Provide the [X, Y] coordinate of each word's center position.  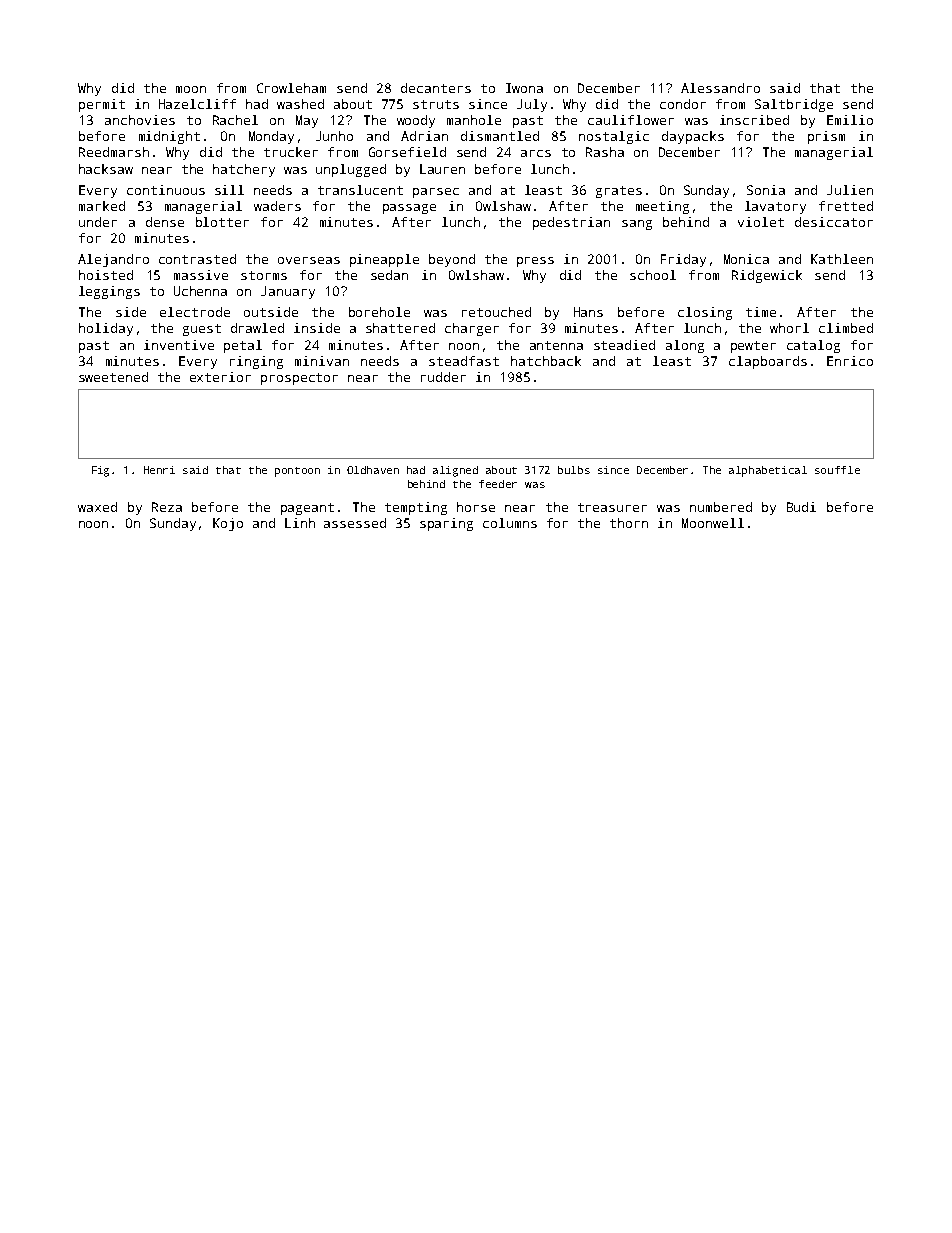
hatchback [546, 361]
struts [436, 104]
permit [102, 105]
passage [409, 209]
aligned [455, 471]
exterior [220, 377]
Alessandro [720, 88]
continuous [166, 190]
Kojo [228, 524]
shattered [400, 328]
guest [202, 330]
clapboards [768, 362]
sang [637, 225]
